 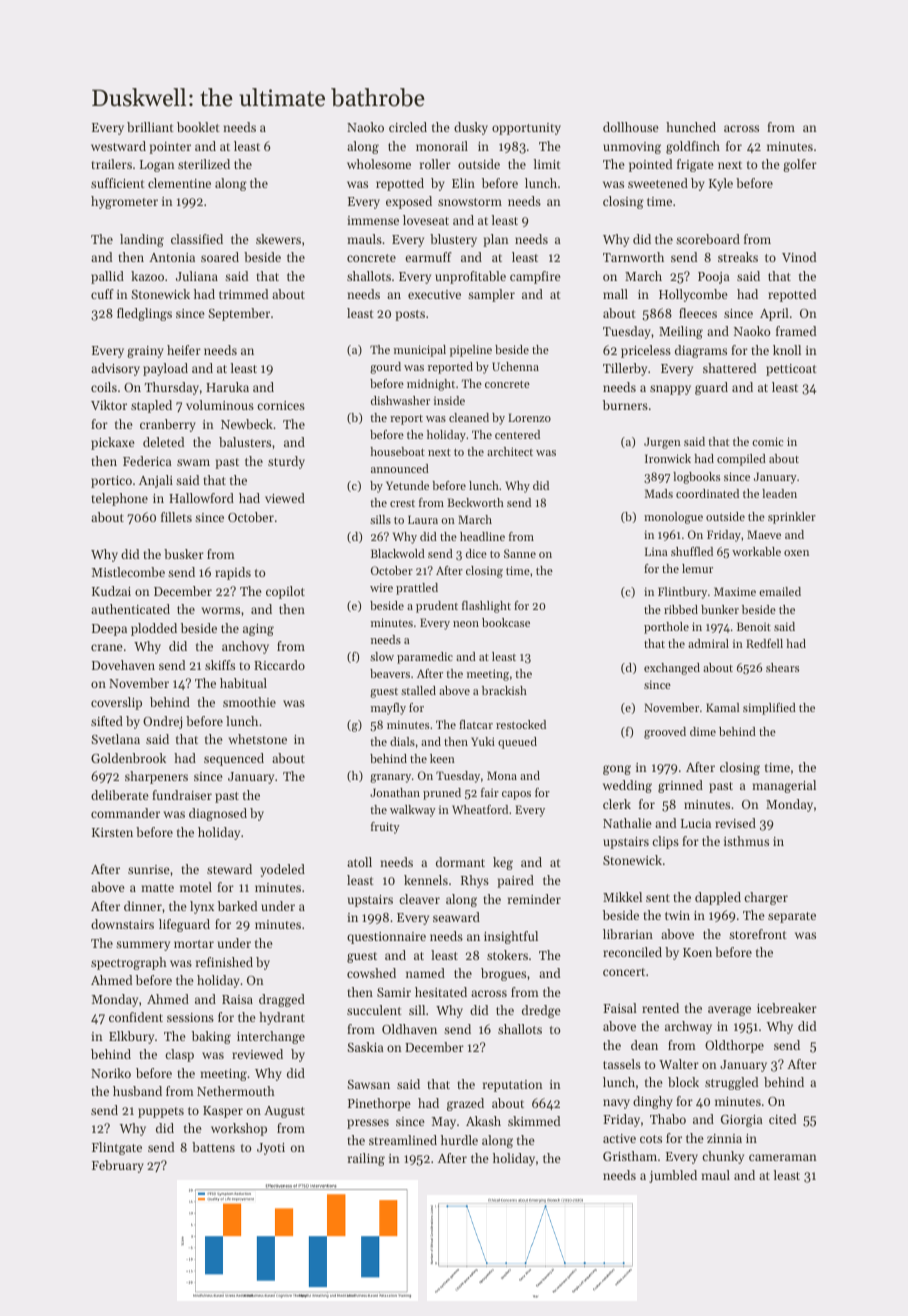 What do you see at coordinates (426, 880) in the screenshot?
I see `kennels` at bounding box center [426, 880].
